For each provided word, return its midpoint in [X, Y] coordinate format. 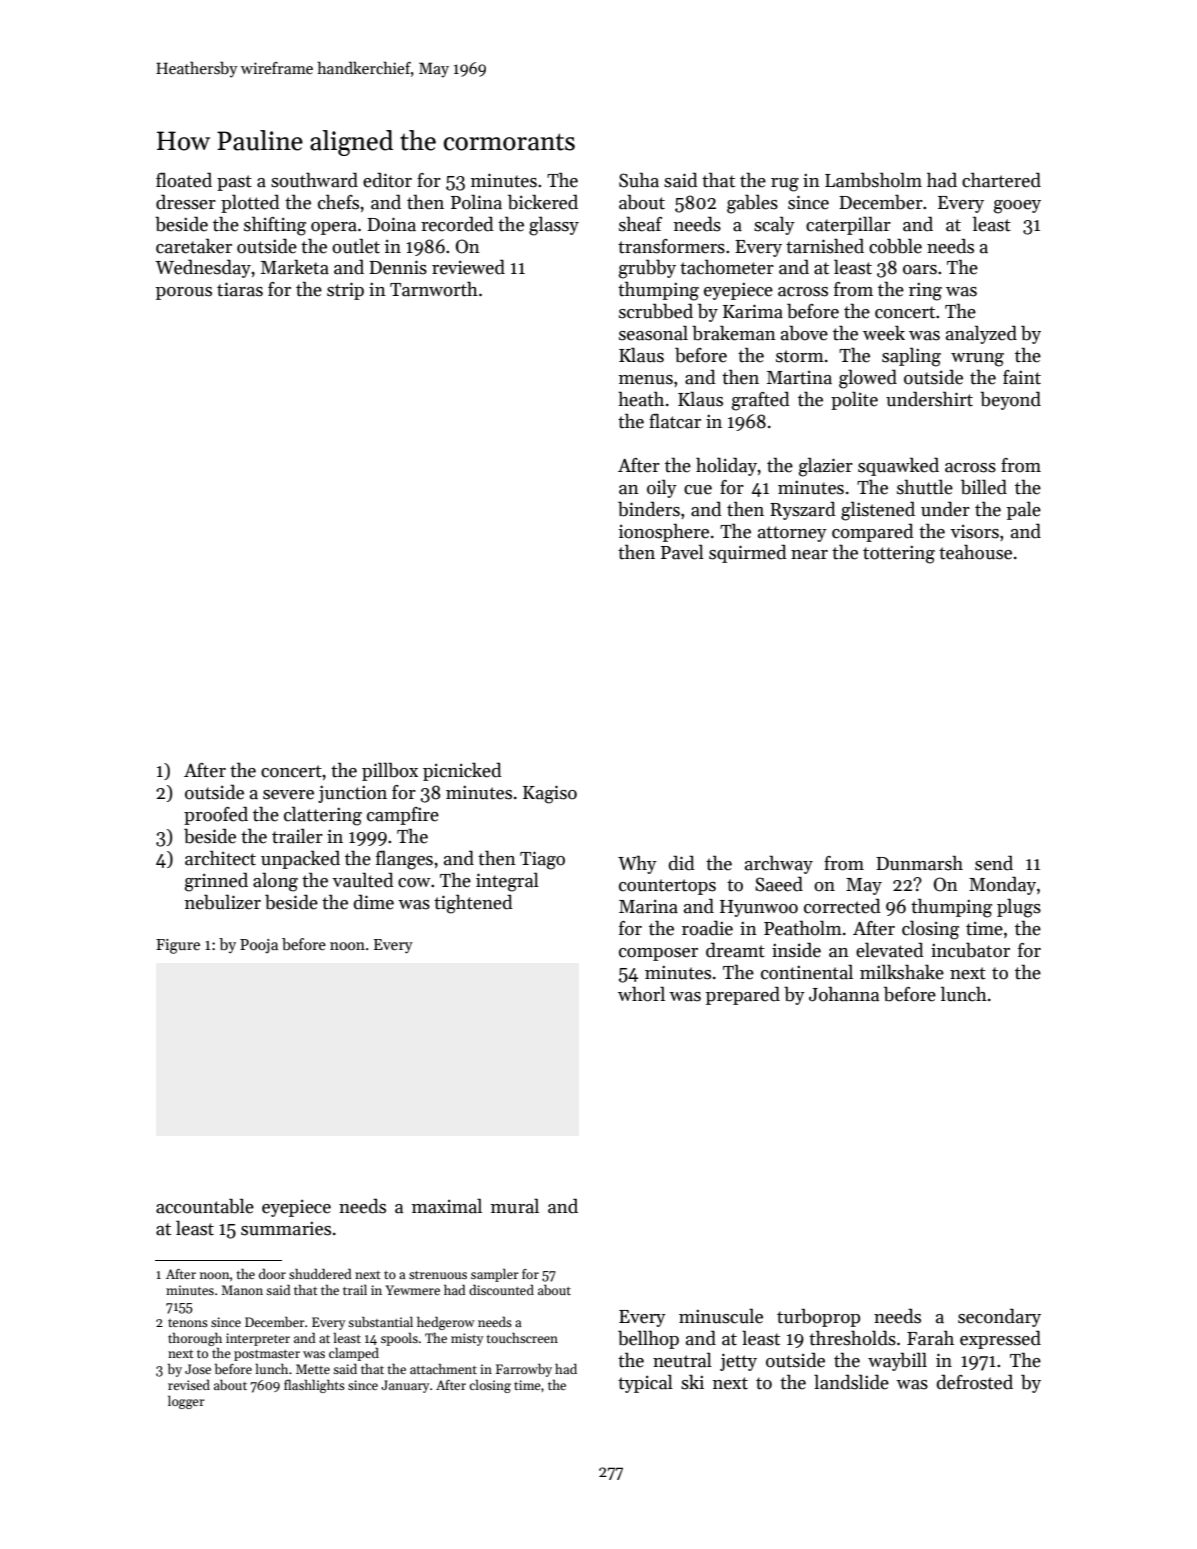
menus [646, 380]
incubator [970, 950]
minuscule [721, 1316]
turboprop [818, 1318]
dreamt [735, 950]
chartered [1001, 180]
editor [387, 180]
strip [345, 291]
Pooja [259, 946]
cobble [895, 246]
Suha [639, 180]
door [272, 1273]
